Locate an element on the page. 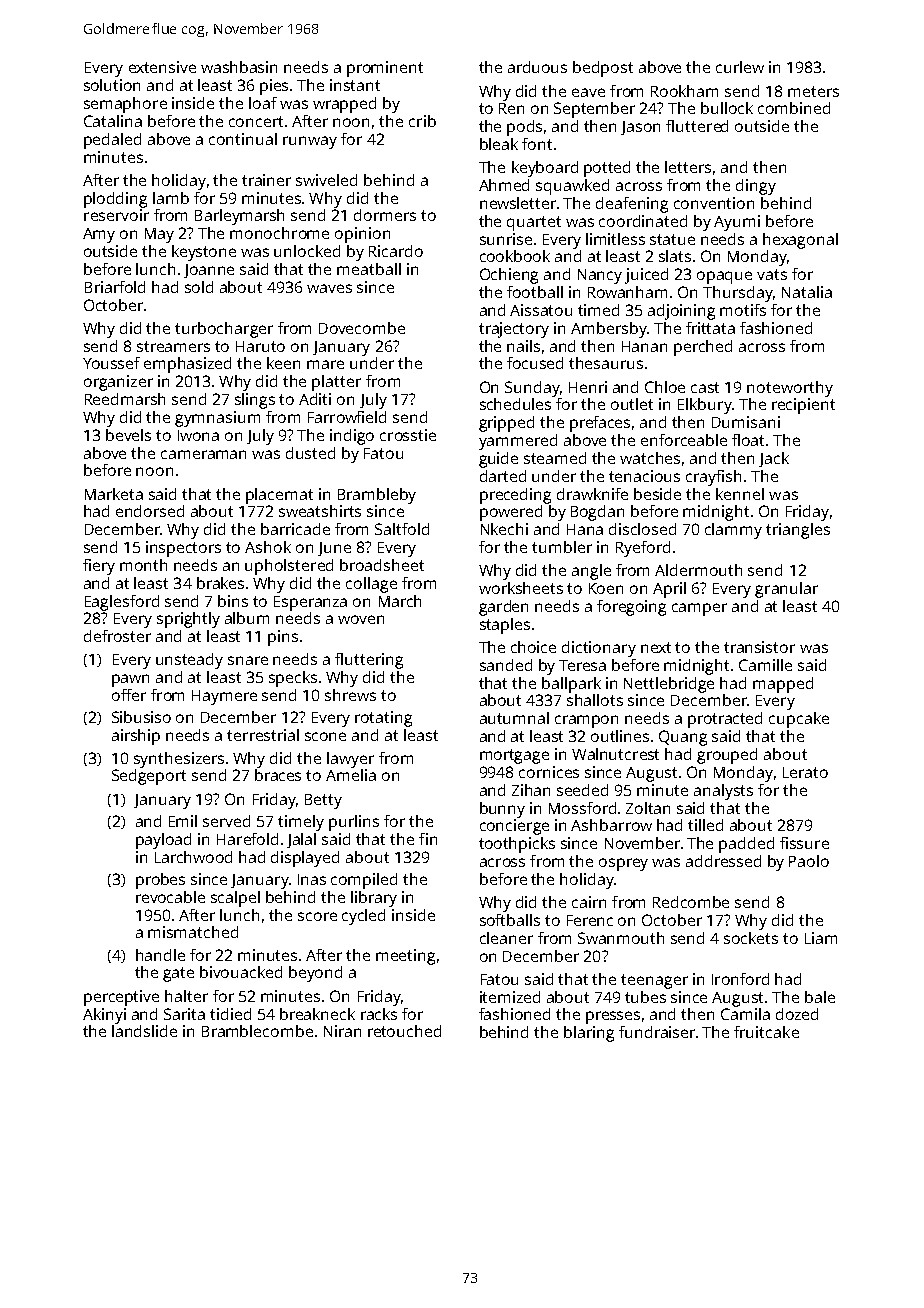 Image resolution: width=924 pixels, height=1308 pixels. dictionary is located at coordinates (599, 649).
